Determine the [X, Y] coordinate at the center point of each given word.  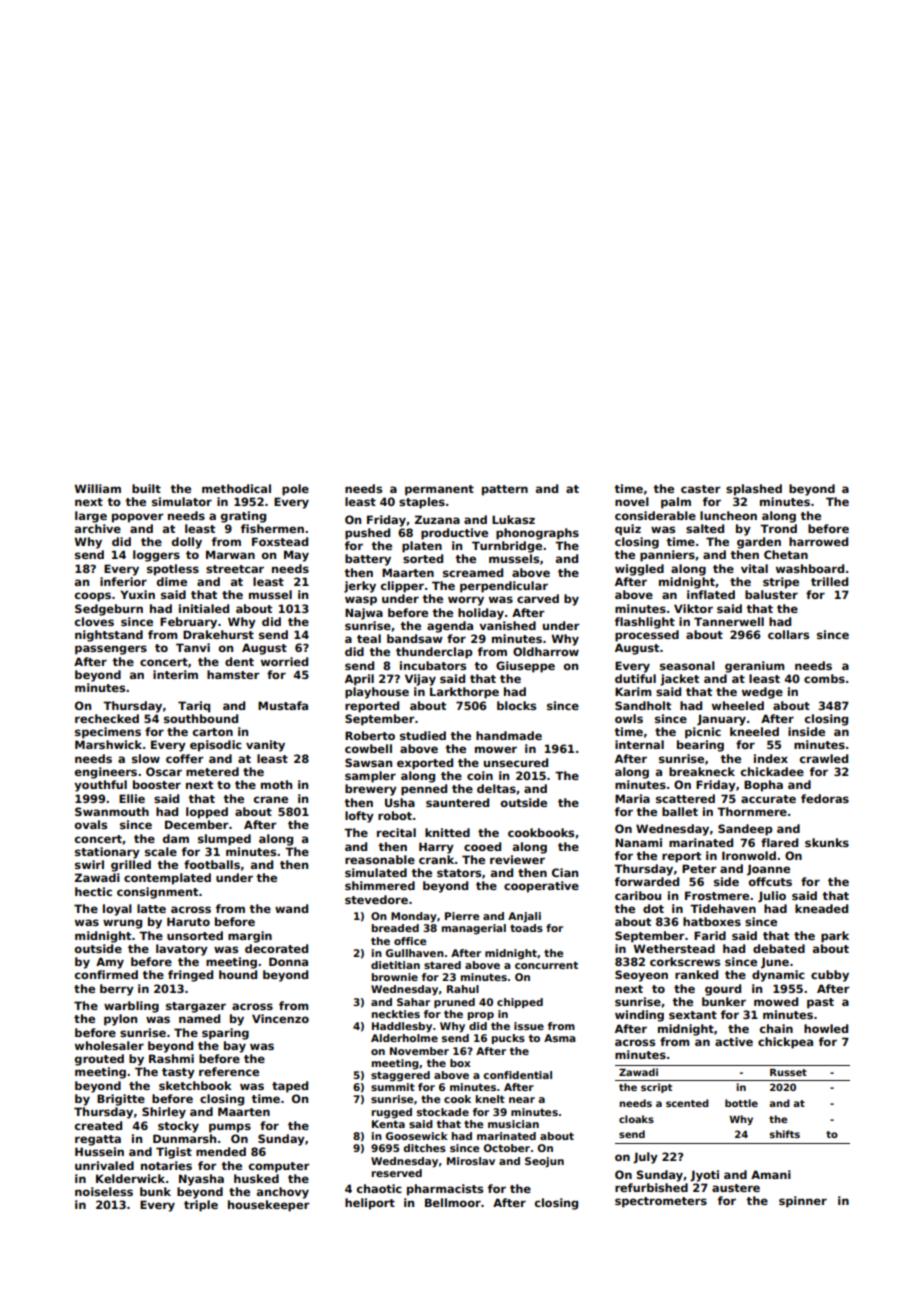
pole [295, 490]
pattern [505, 490]
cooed [482, 846]
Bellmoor [453, 1202]
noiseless [104, 1191]
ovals [91, 824]
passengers [111, 650]
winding [639, 1016]
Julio [772, 897]
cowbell [368, 748]
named [199, 1018]
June [775, 963]
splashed [754, 490]
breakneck [702, 771]
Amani [771, 1174]
